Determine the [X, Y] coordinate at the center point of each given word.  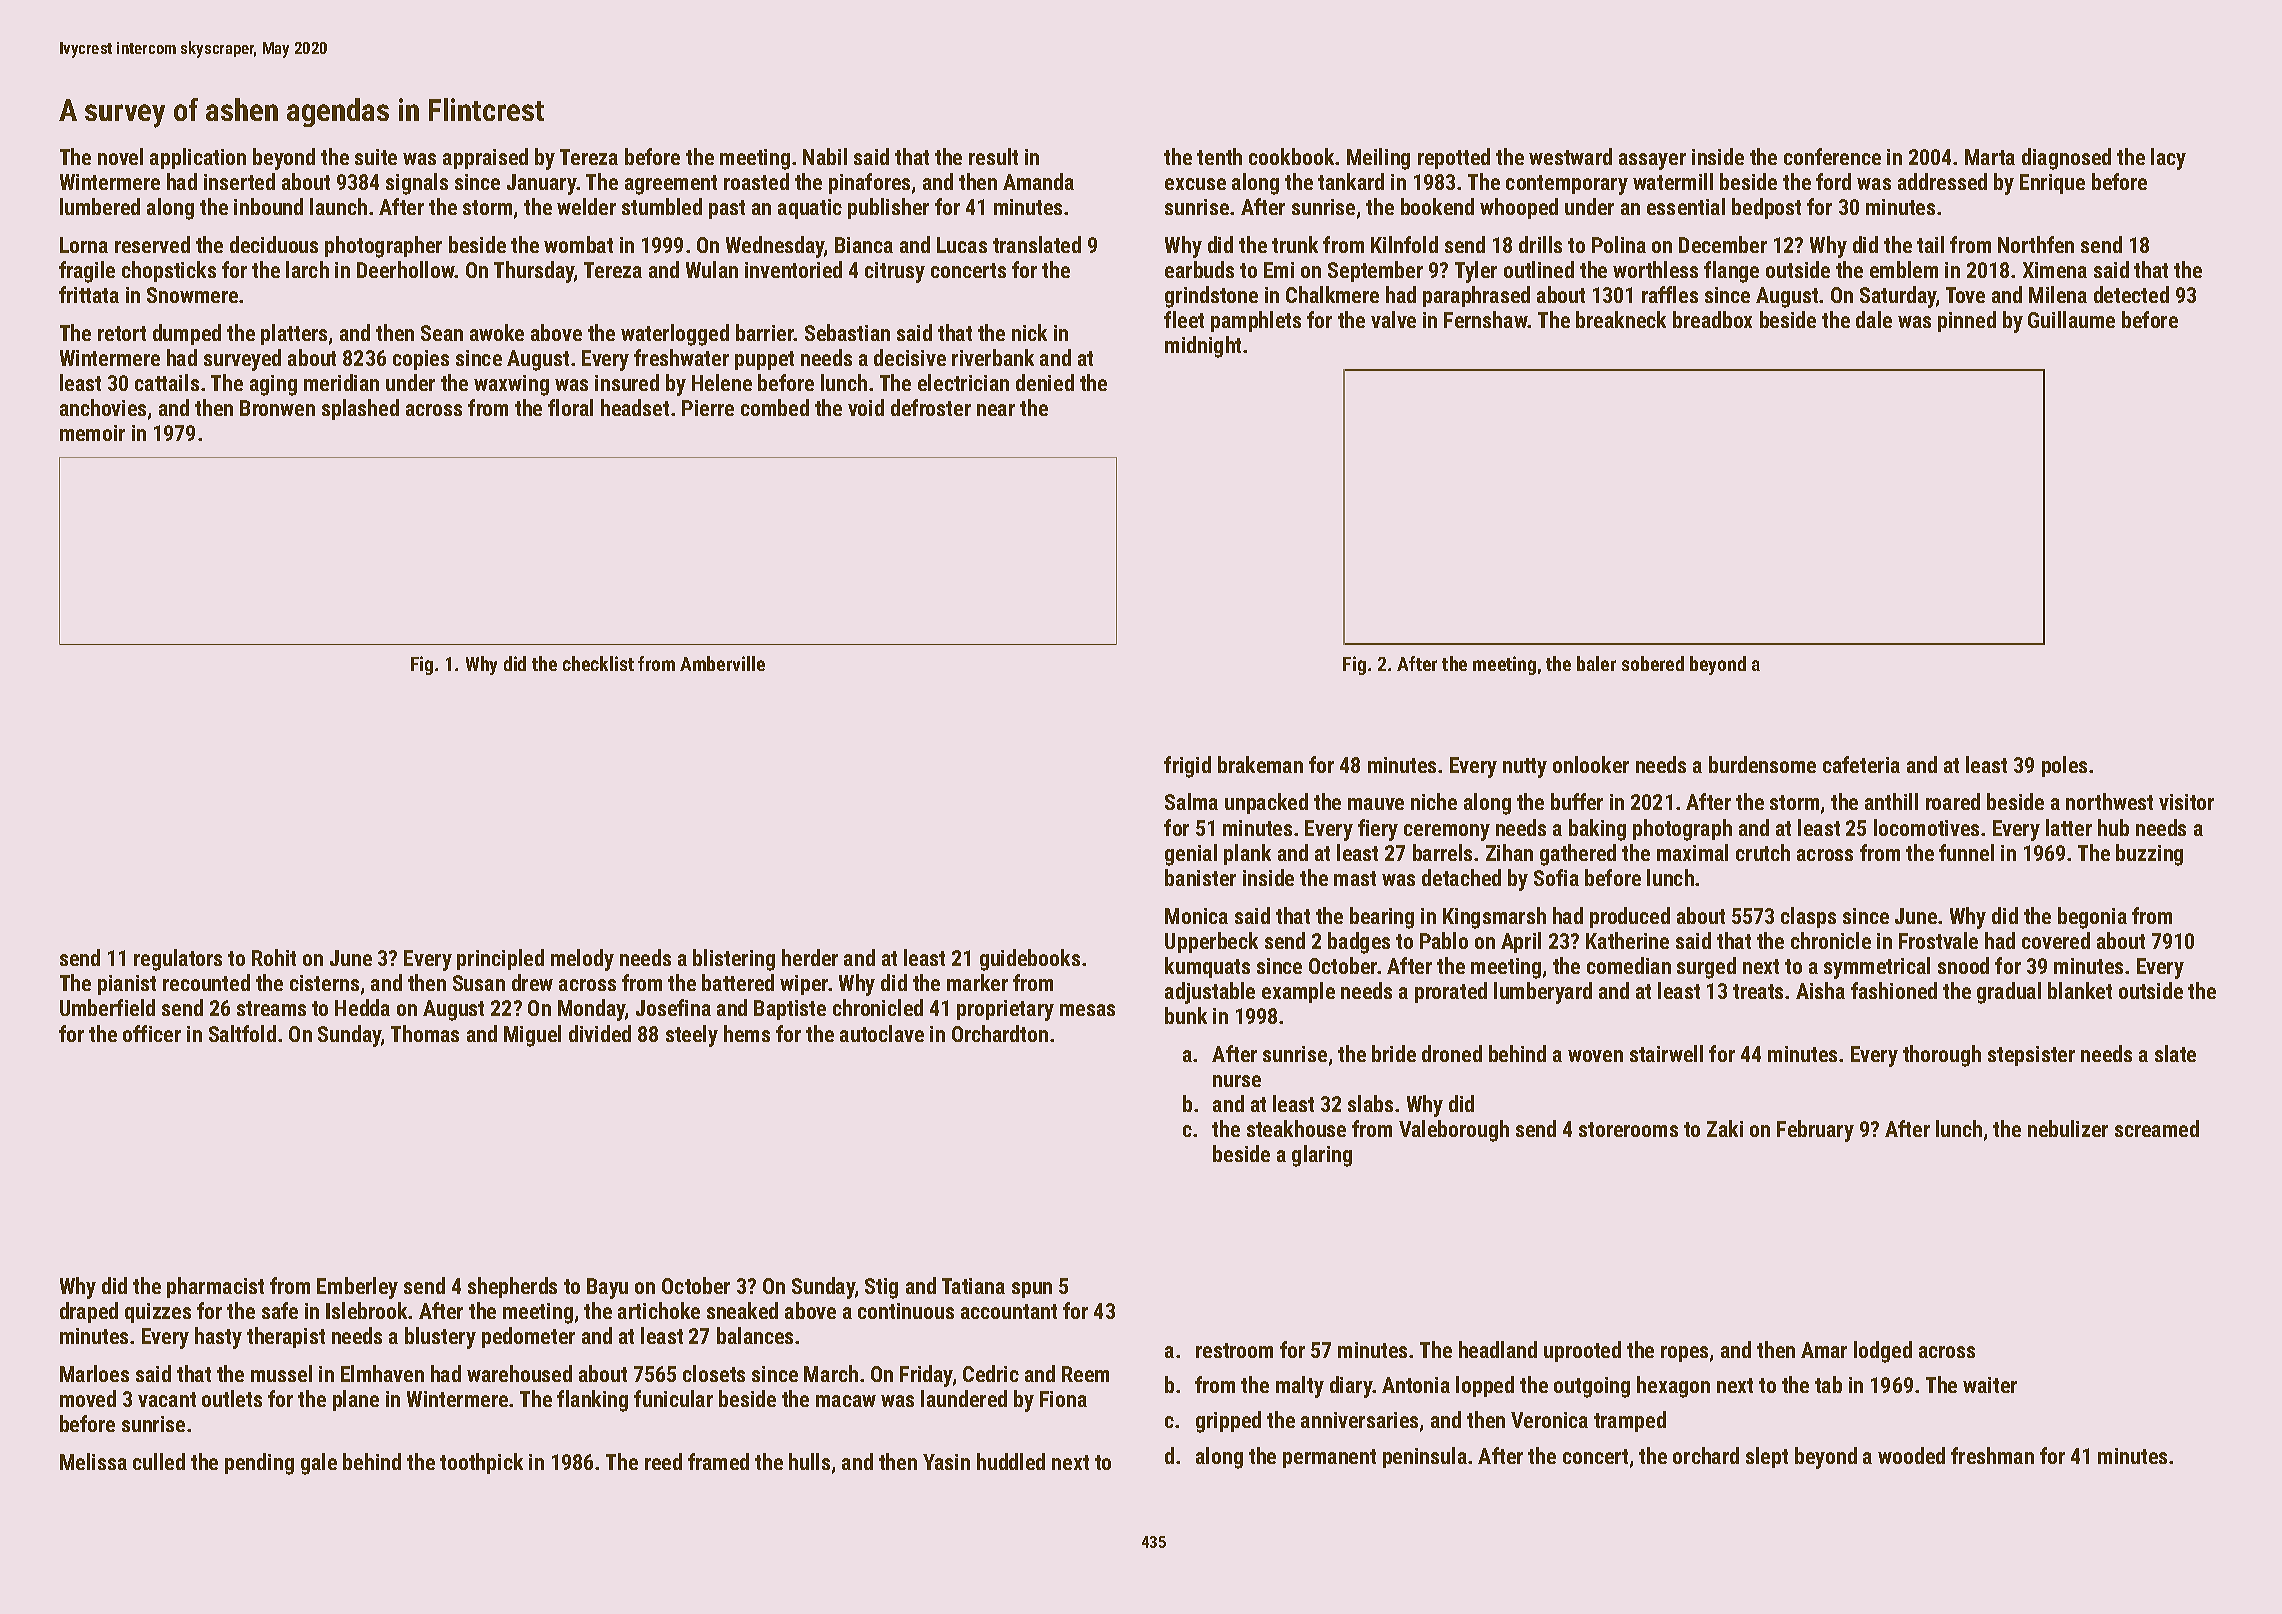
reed [663, 1461]
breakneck [1621, 319]
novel [120, 156]
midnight [1203, 347]
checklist [598, 663]
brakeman [1260, 764]
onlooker [1591, 764]
